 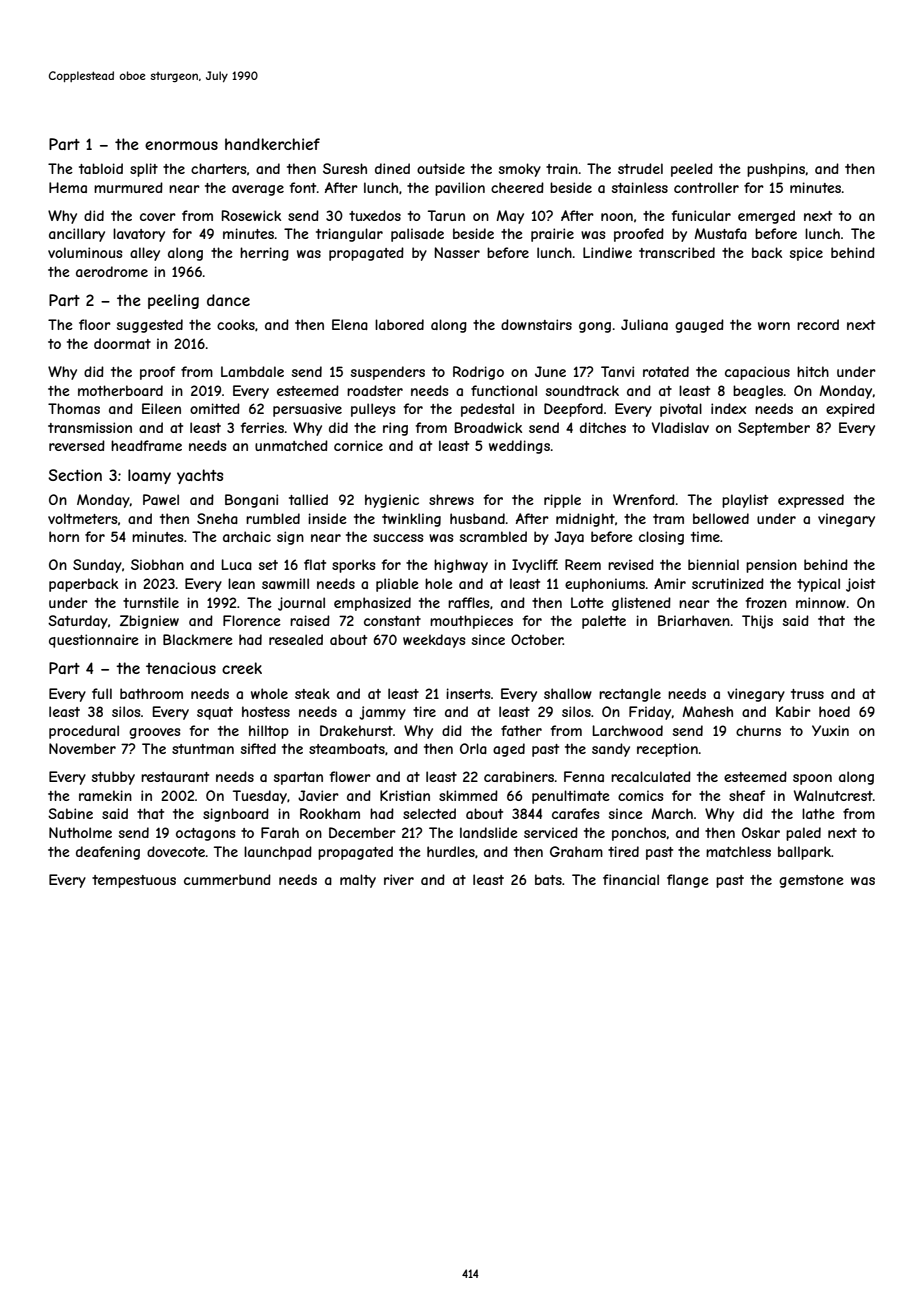 What do you see at coordinates (776, 170) in the image?
I see `pushpins` at bounding box center [776, 170].
